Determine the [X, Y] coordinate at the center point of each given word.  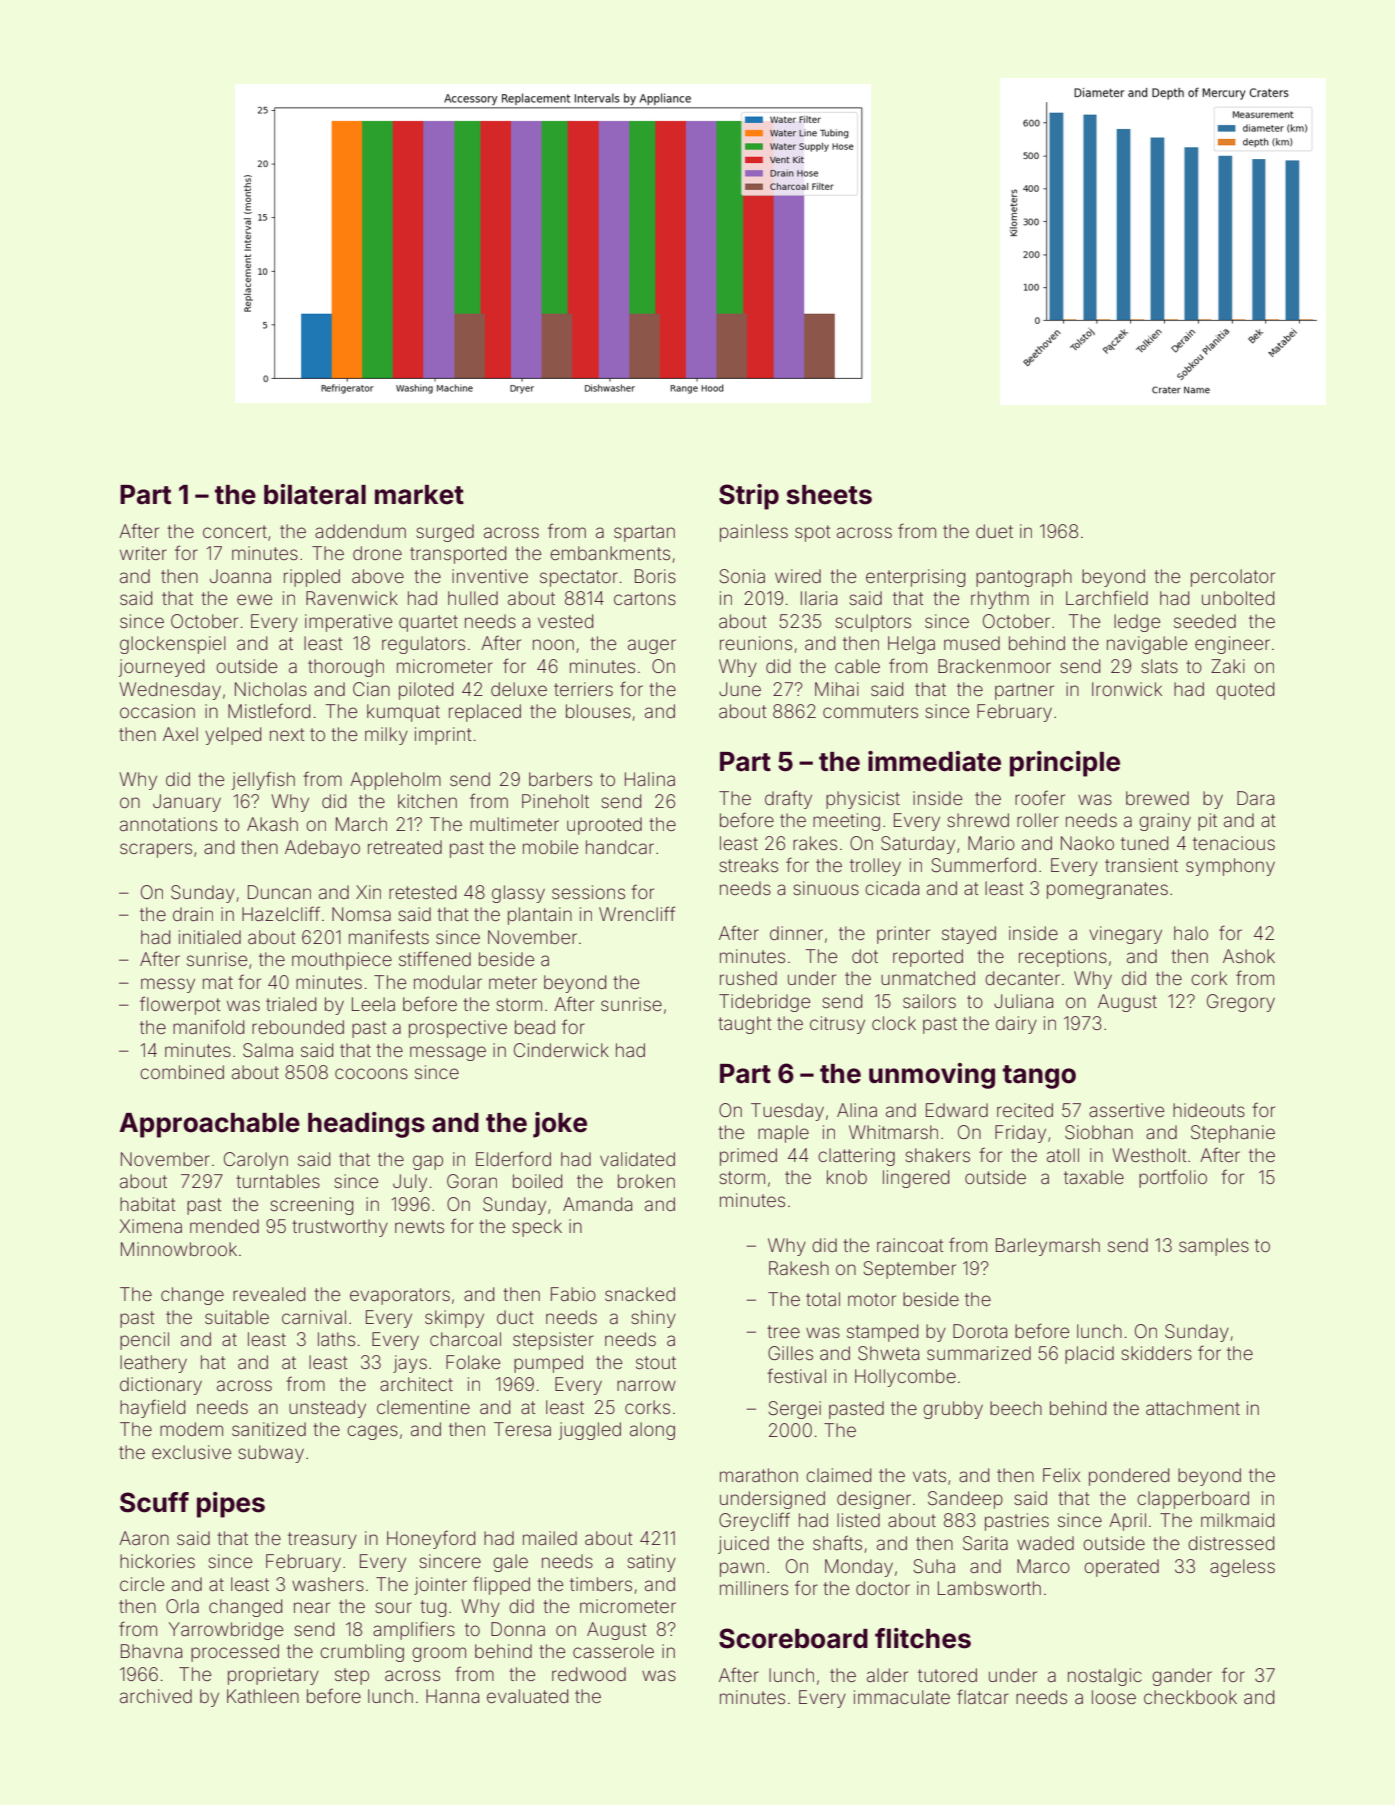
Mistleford [269, 711]
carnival [314, 1317]
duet [994, 531]
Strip [749, 497]
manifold [208, 1026]
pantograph [1024, 578]
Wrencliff [637, 913]
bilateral [315, 494]
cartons [645, 598]
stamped [882, 1333]
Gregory [1241, 1003]
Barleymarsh [1048, 1247]
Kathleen [263, 1696]
